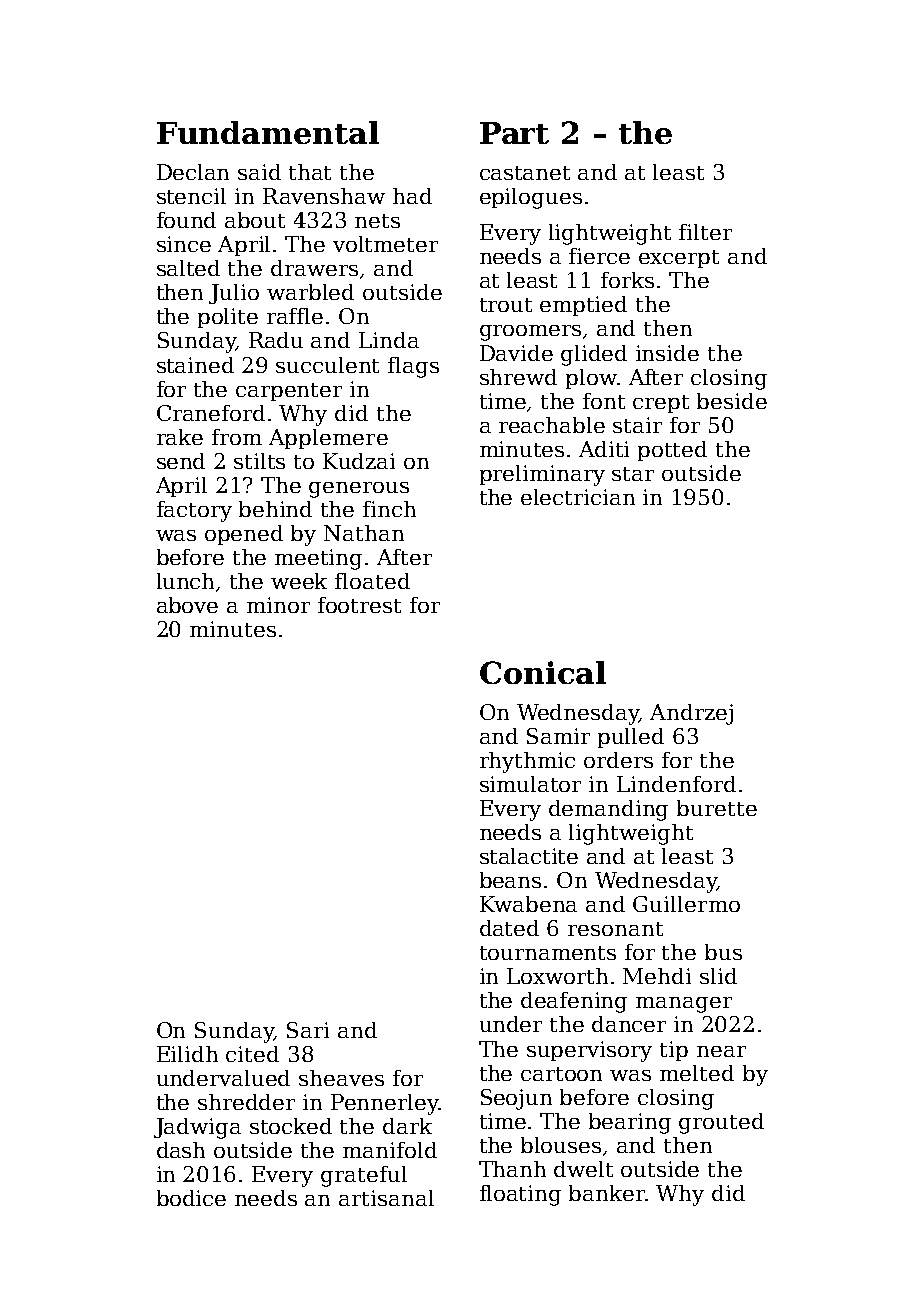 The width and height of the image is (924, 1311). I want to click on excerpt, so click(679, 259).
